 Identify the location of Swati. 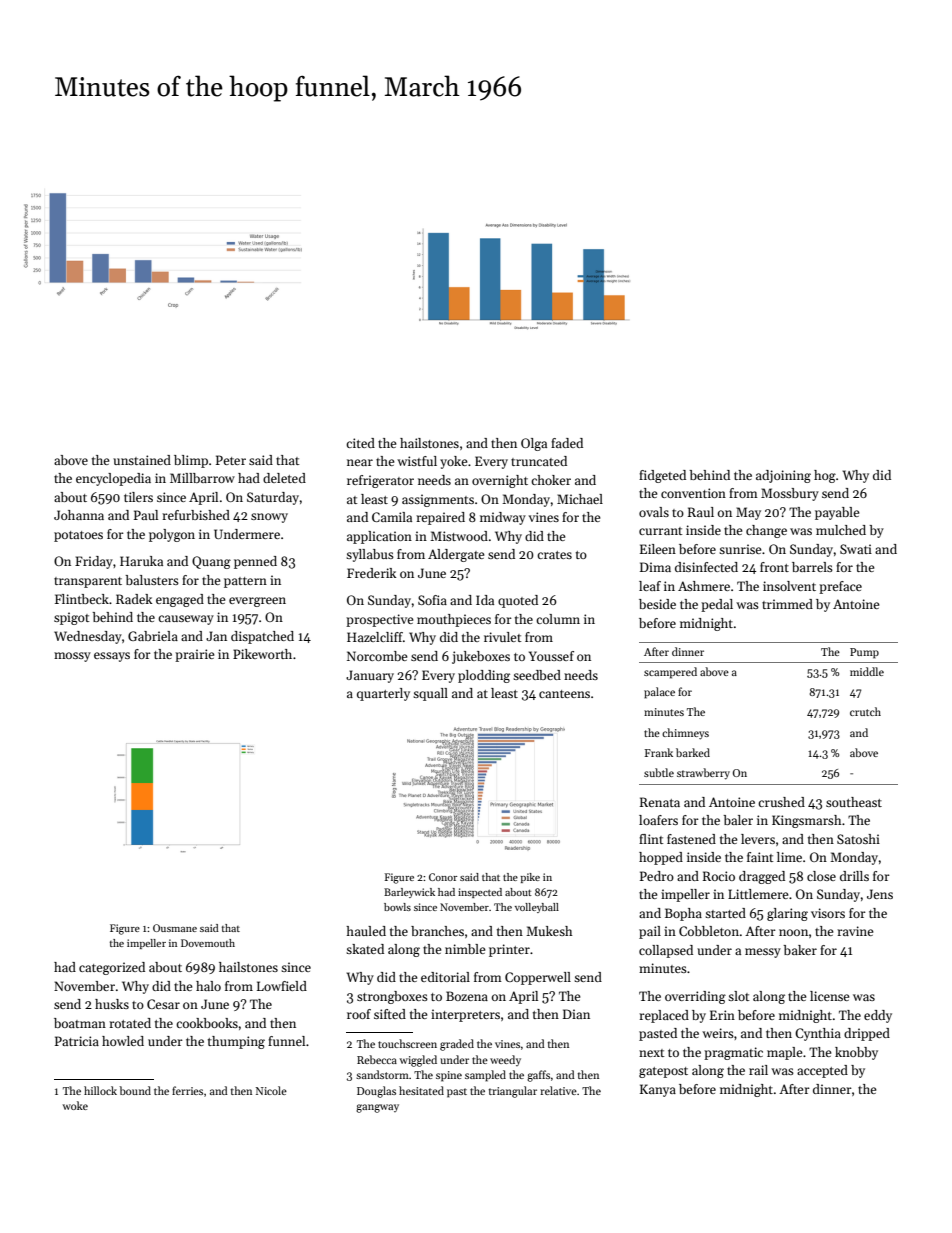
(856, 549).
